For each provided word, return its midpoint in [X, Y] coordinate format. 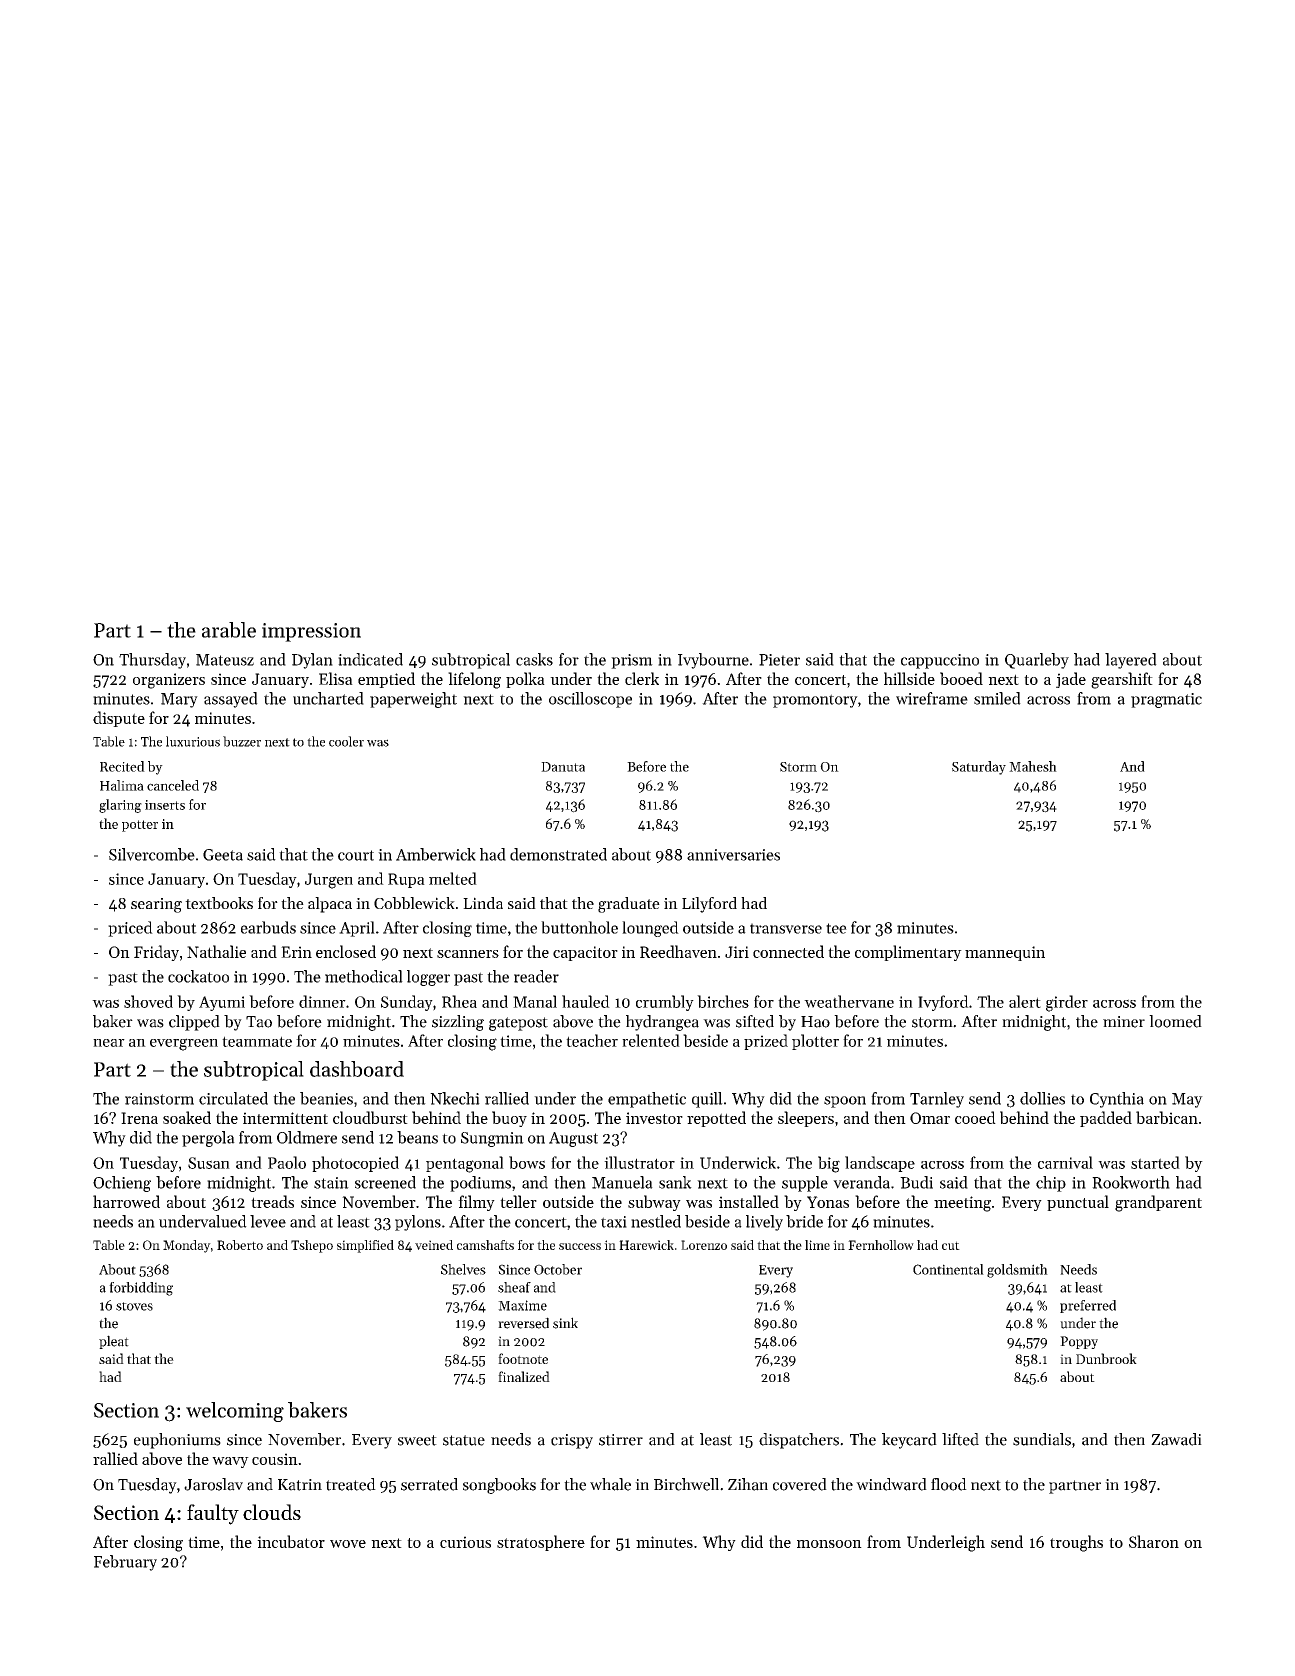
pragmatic [1166, 700]
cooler [346, 741]
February [125, 1563]
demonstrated [558, 854]
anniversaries [733, 855]
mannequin [1005, 953]
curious [465, 1542]
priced [130, 929]
